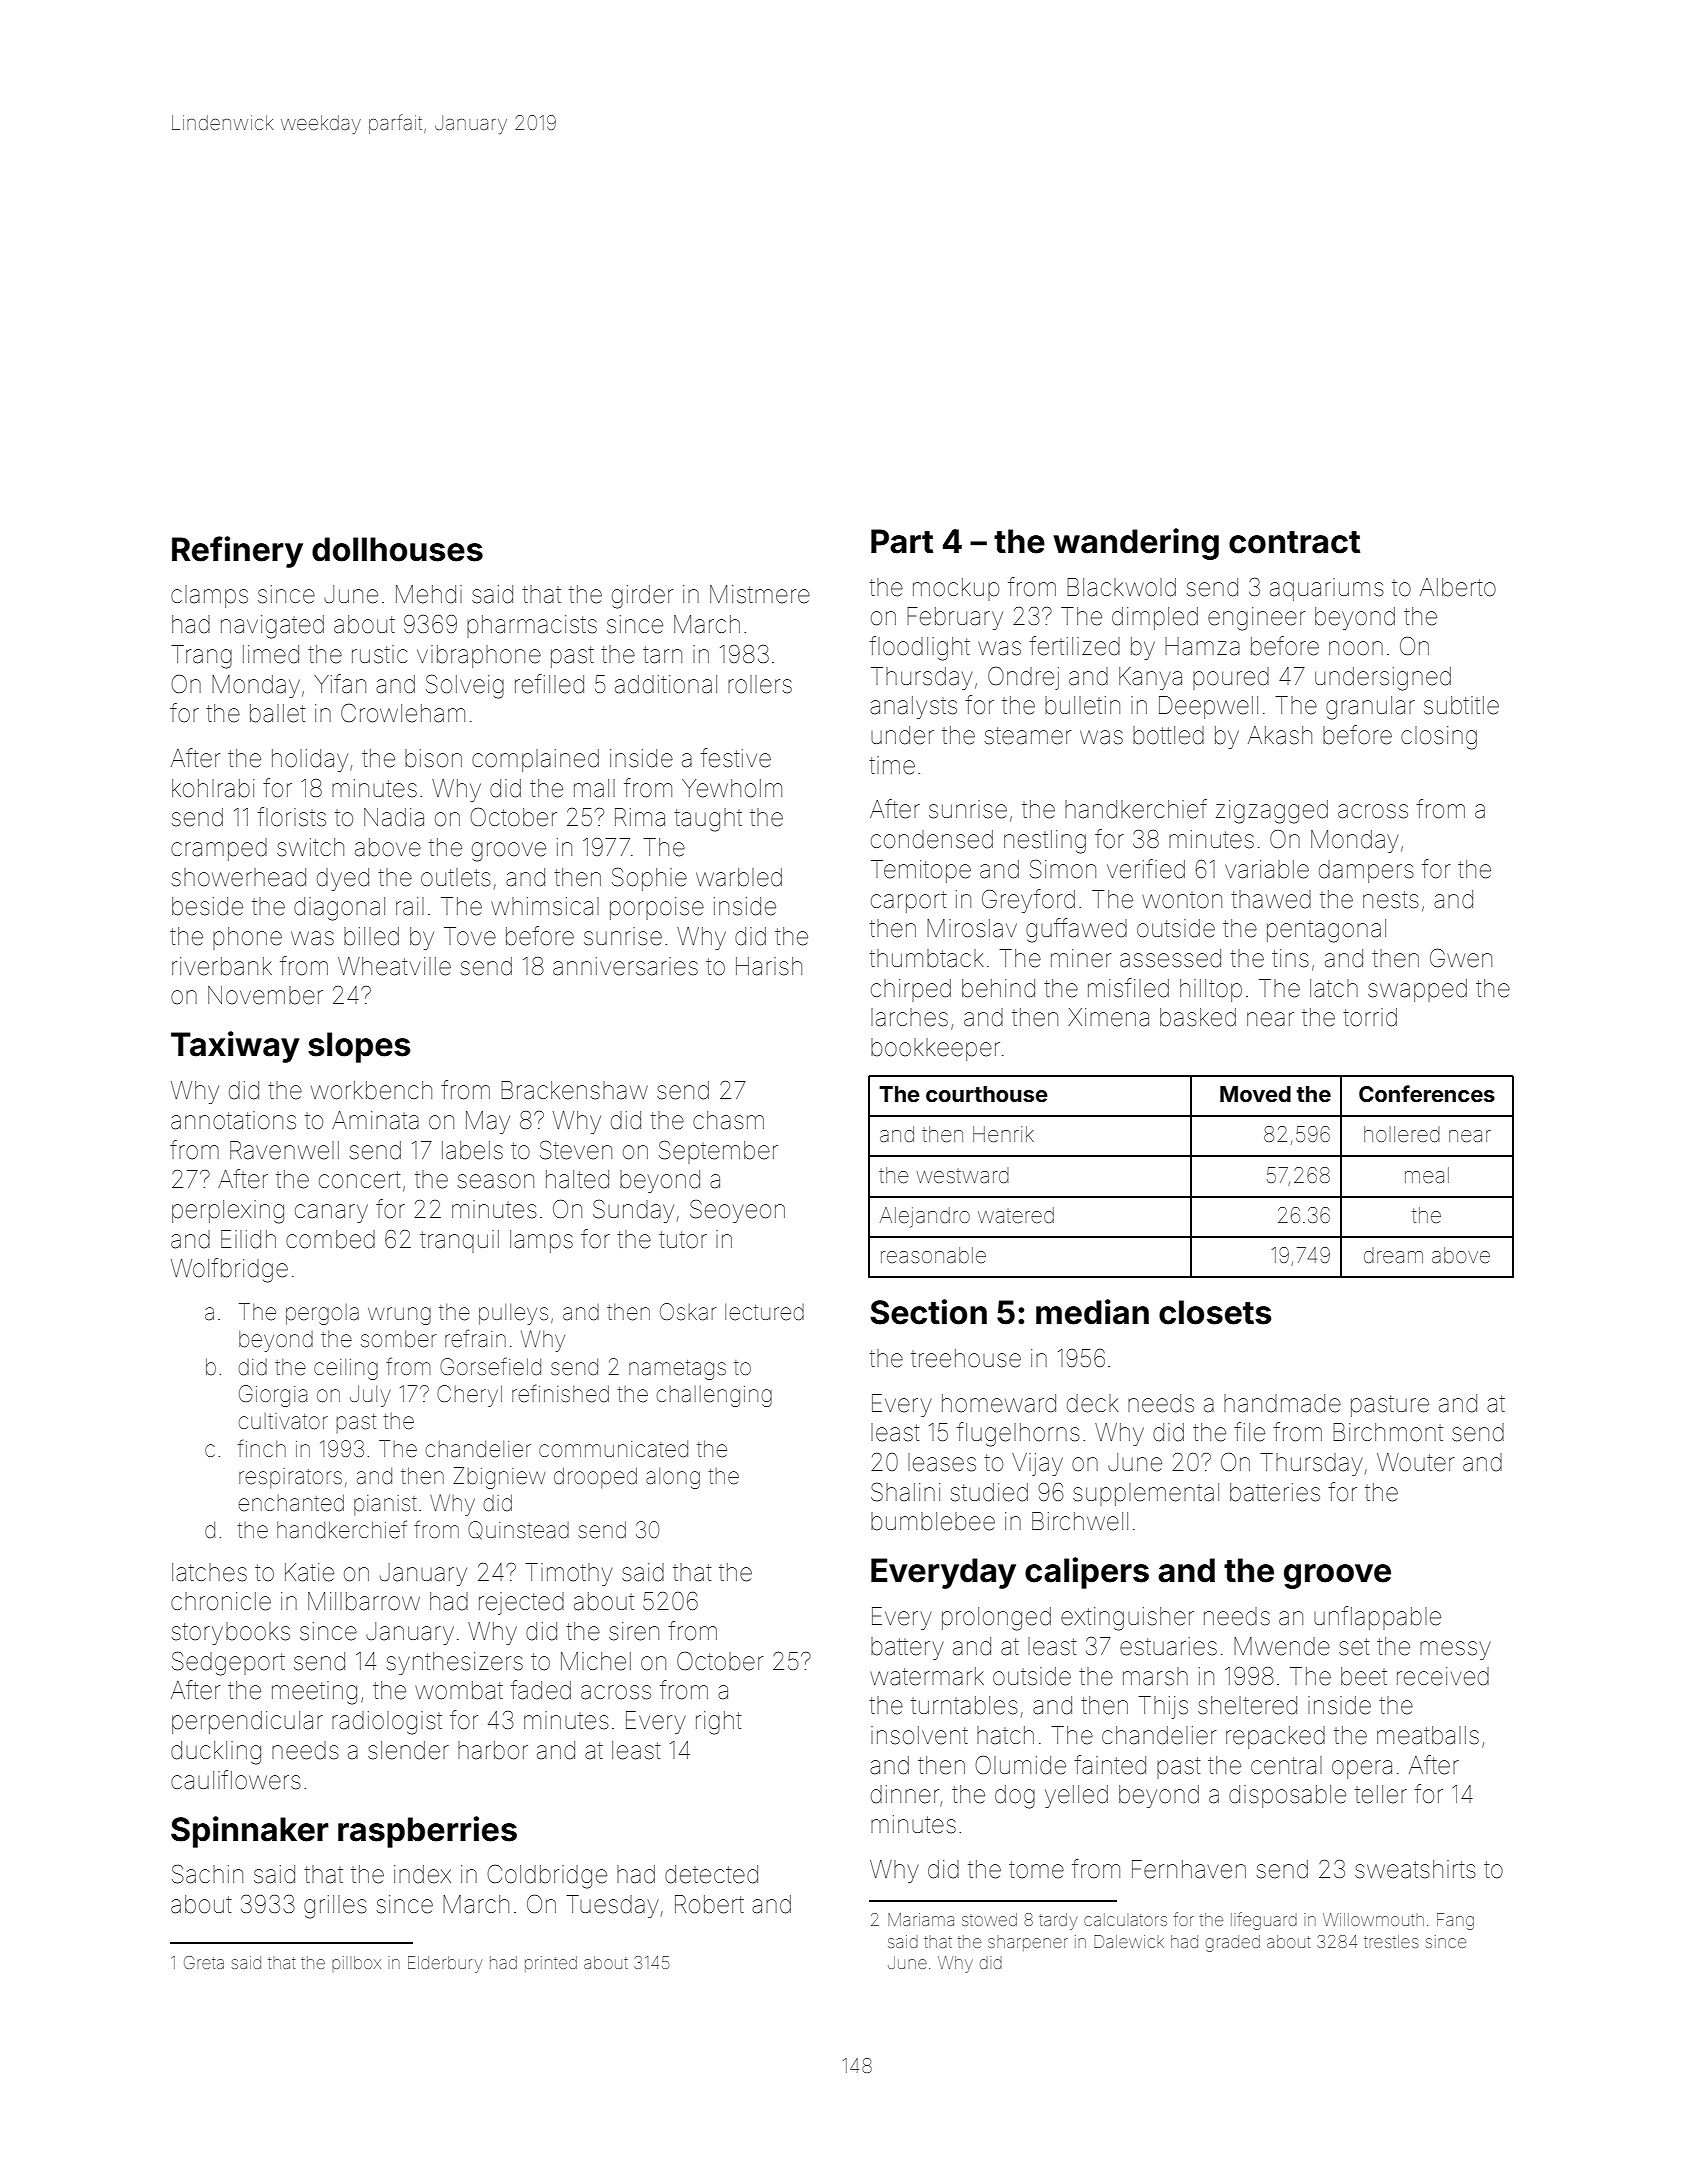  Describe the element at coordinates (1391, 1941) in the document. I see `trestles` at that location.
